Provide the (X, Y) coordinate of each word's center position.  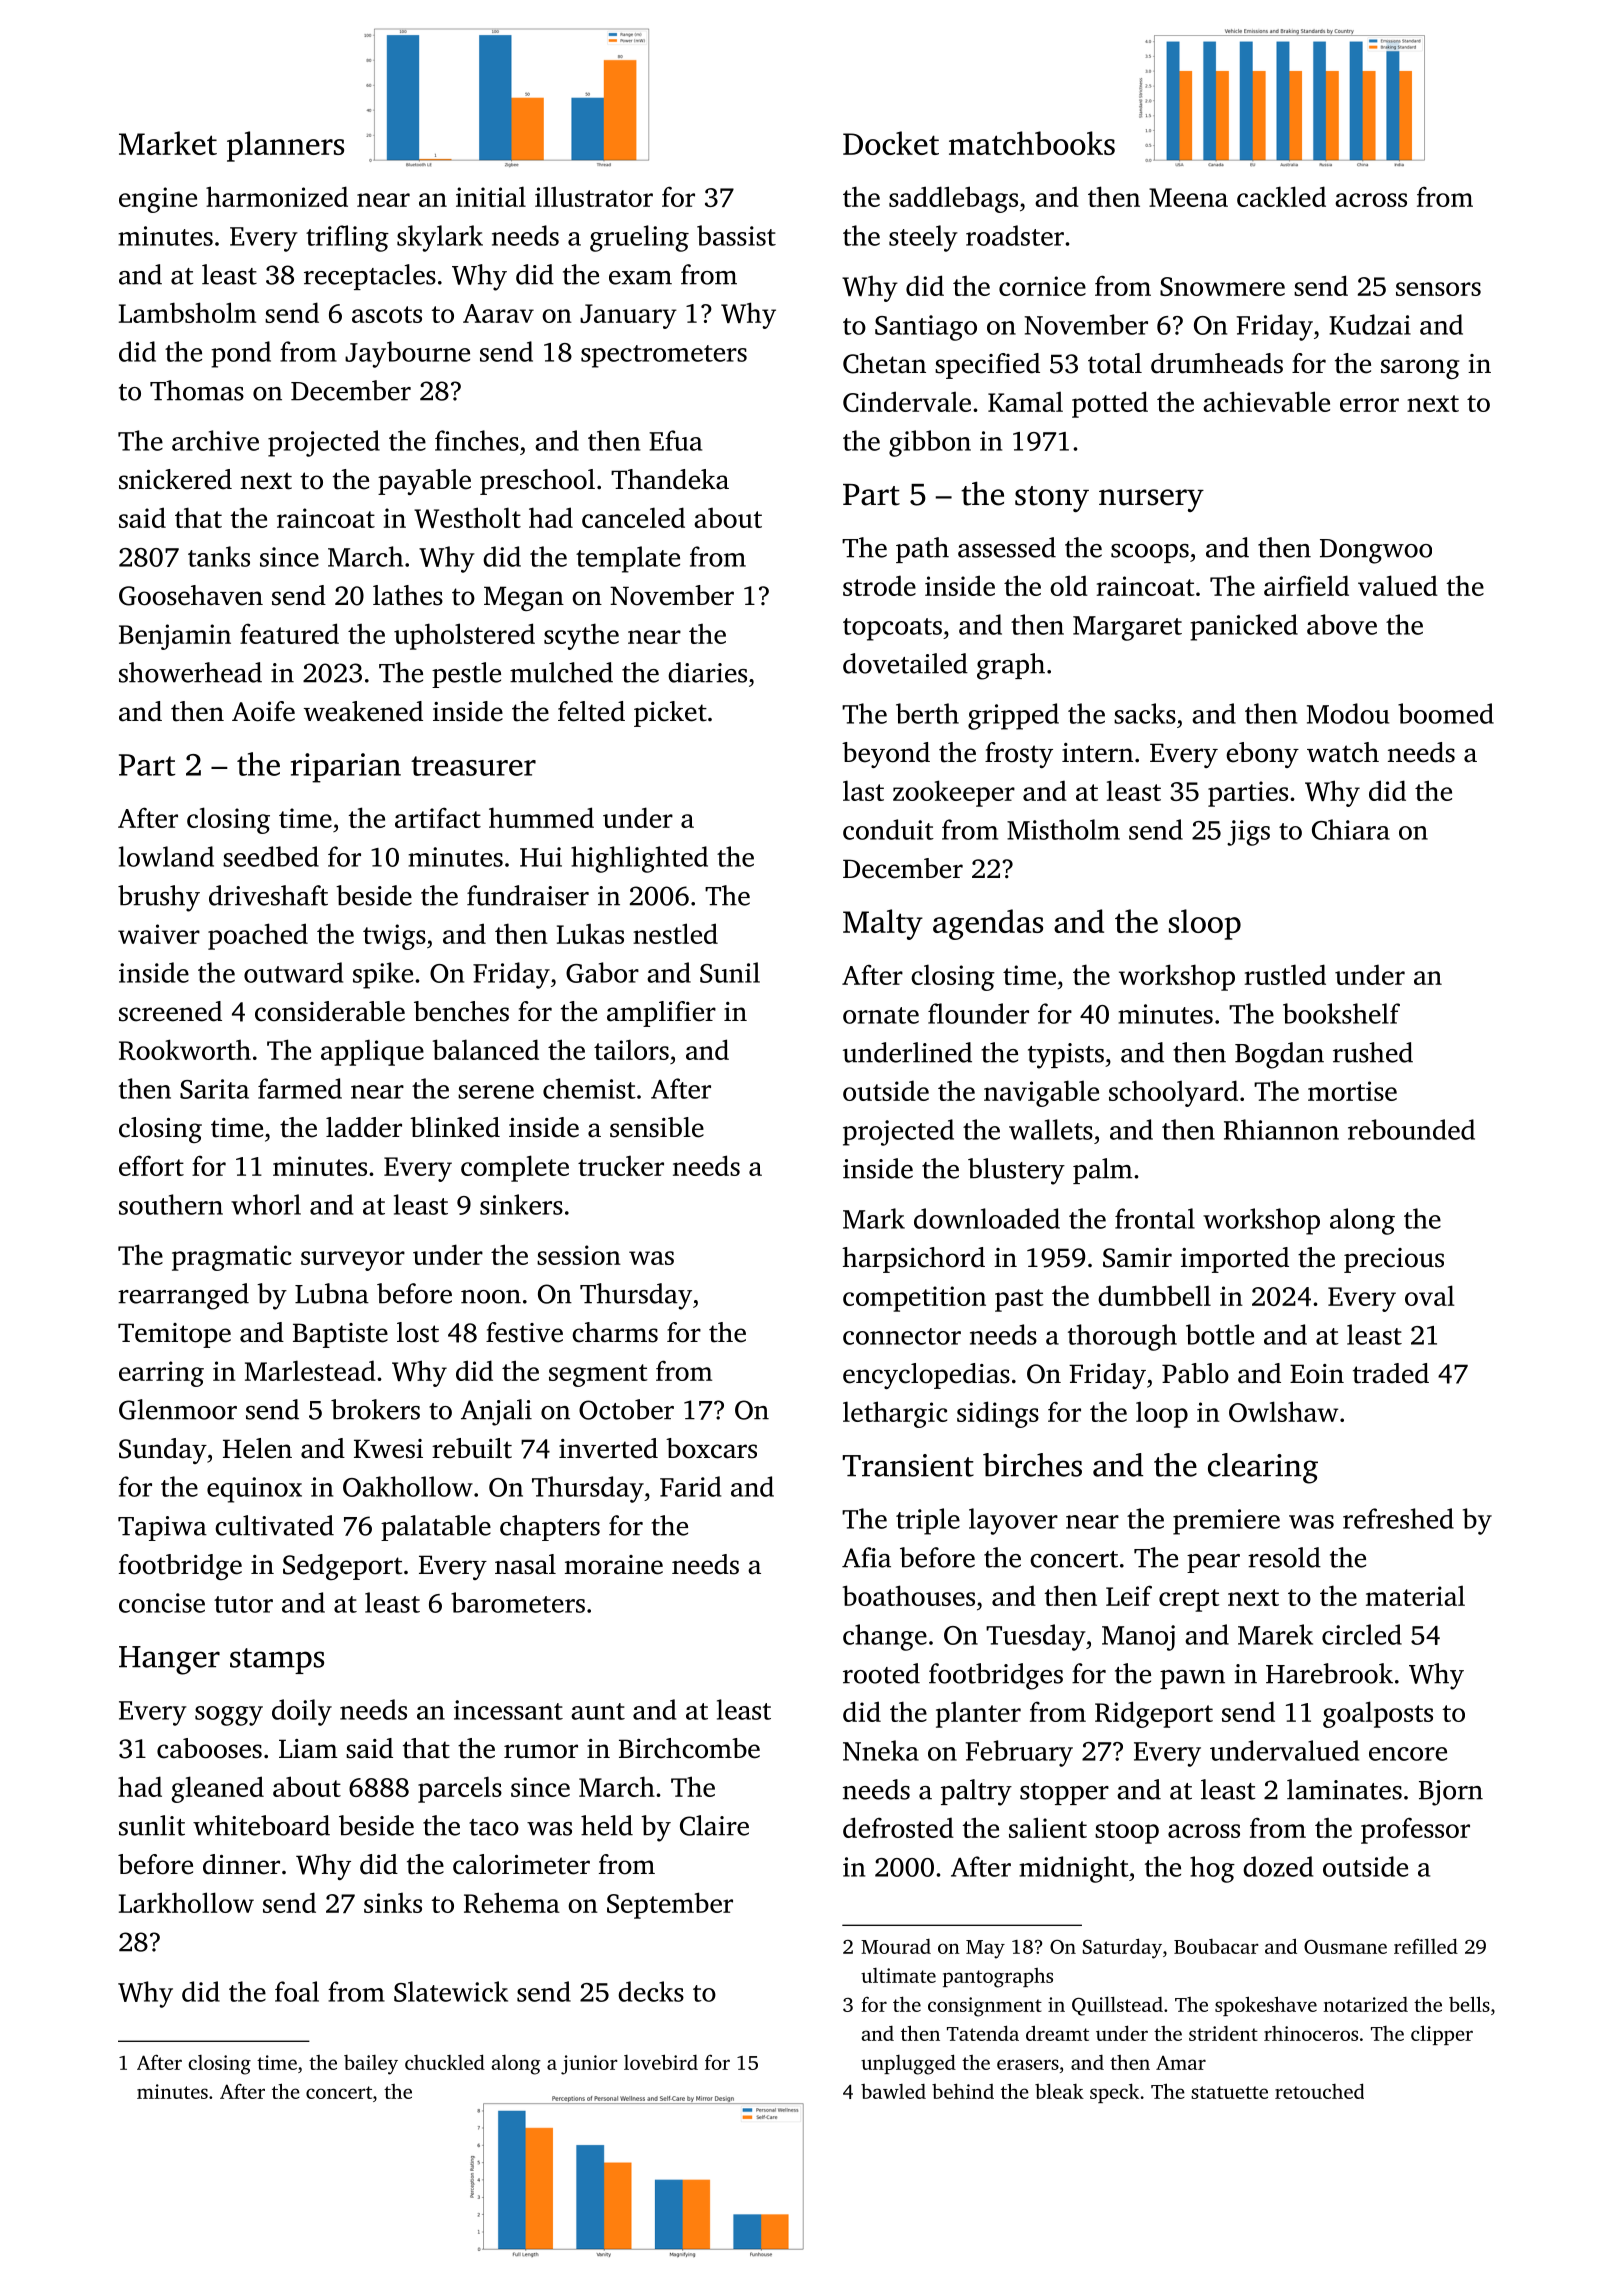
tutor (243, 1604)
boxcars (711, 1448)
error (1369, 405)
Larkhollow (186, 1902)
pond (241, 354)
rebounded (1411, 1129)
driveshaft (268, 895)
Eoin (1317, 1374)
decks (651, 1991)
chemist (589, 1088)
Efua (675, 440)
